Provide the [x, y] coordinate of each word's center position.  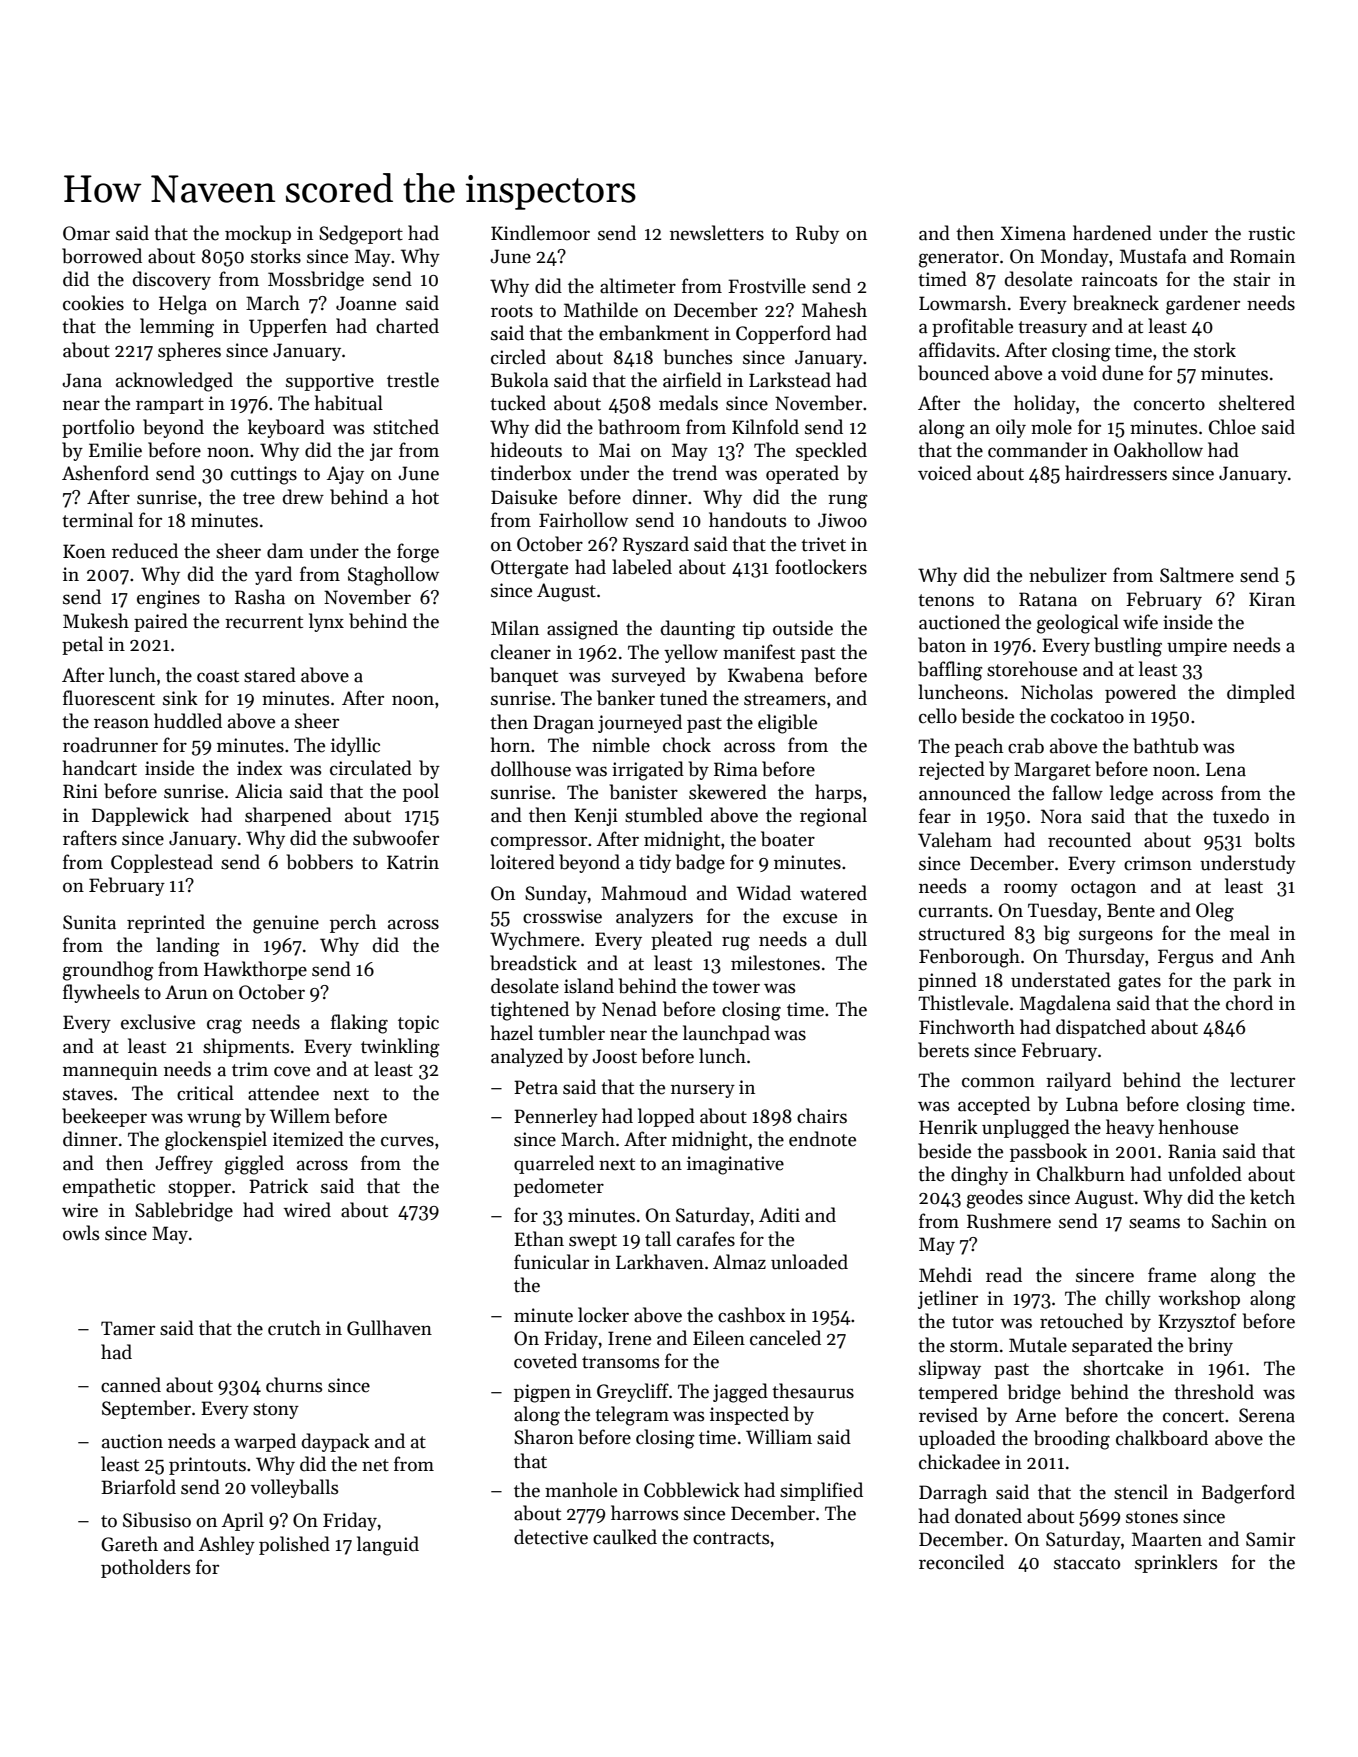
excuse [810, 918]
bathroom [639, 427]
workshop [1199, 1299]
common [998, 1082]
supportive [330, 382]
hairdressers [1116, 473]
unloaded [809, 1262]
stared [270, 675]
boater [788, 839]
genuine [286, 924]
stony [276, 1411]
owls [81, 1233]
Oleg [1215, 912]
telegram [632, 1416]
